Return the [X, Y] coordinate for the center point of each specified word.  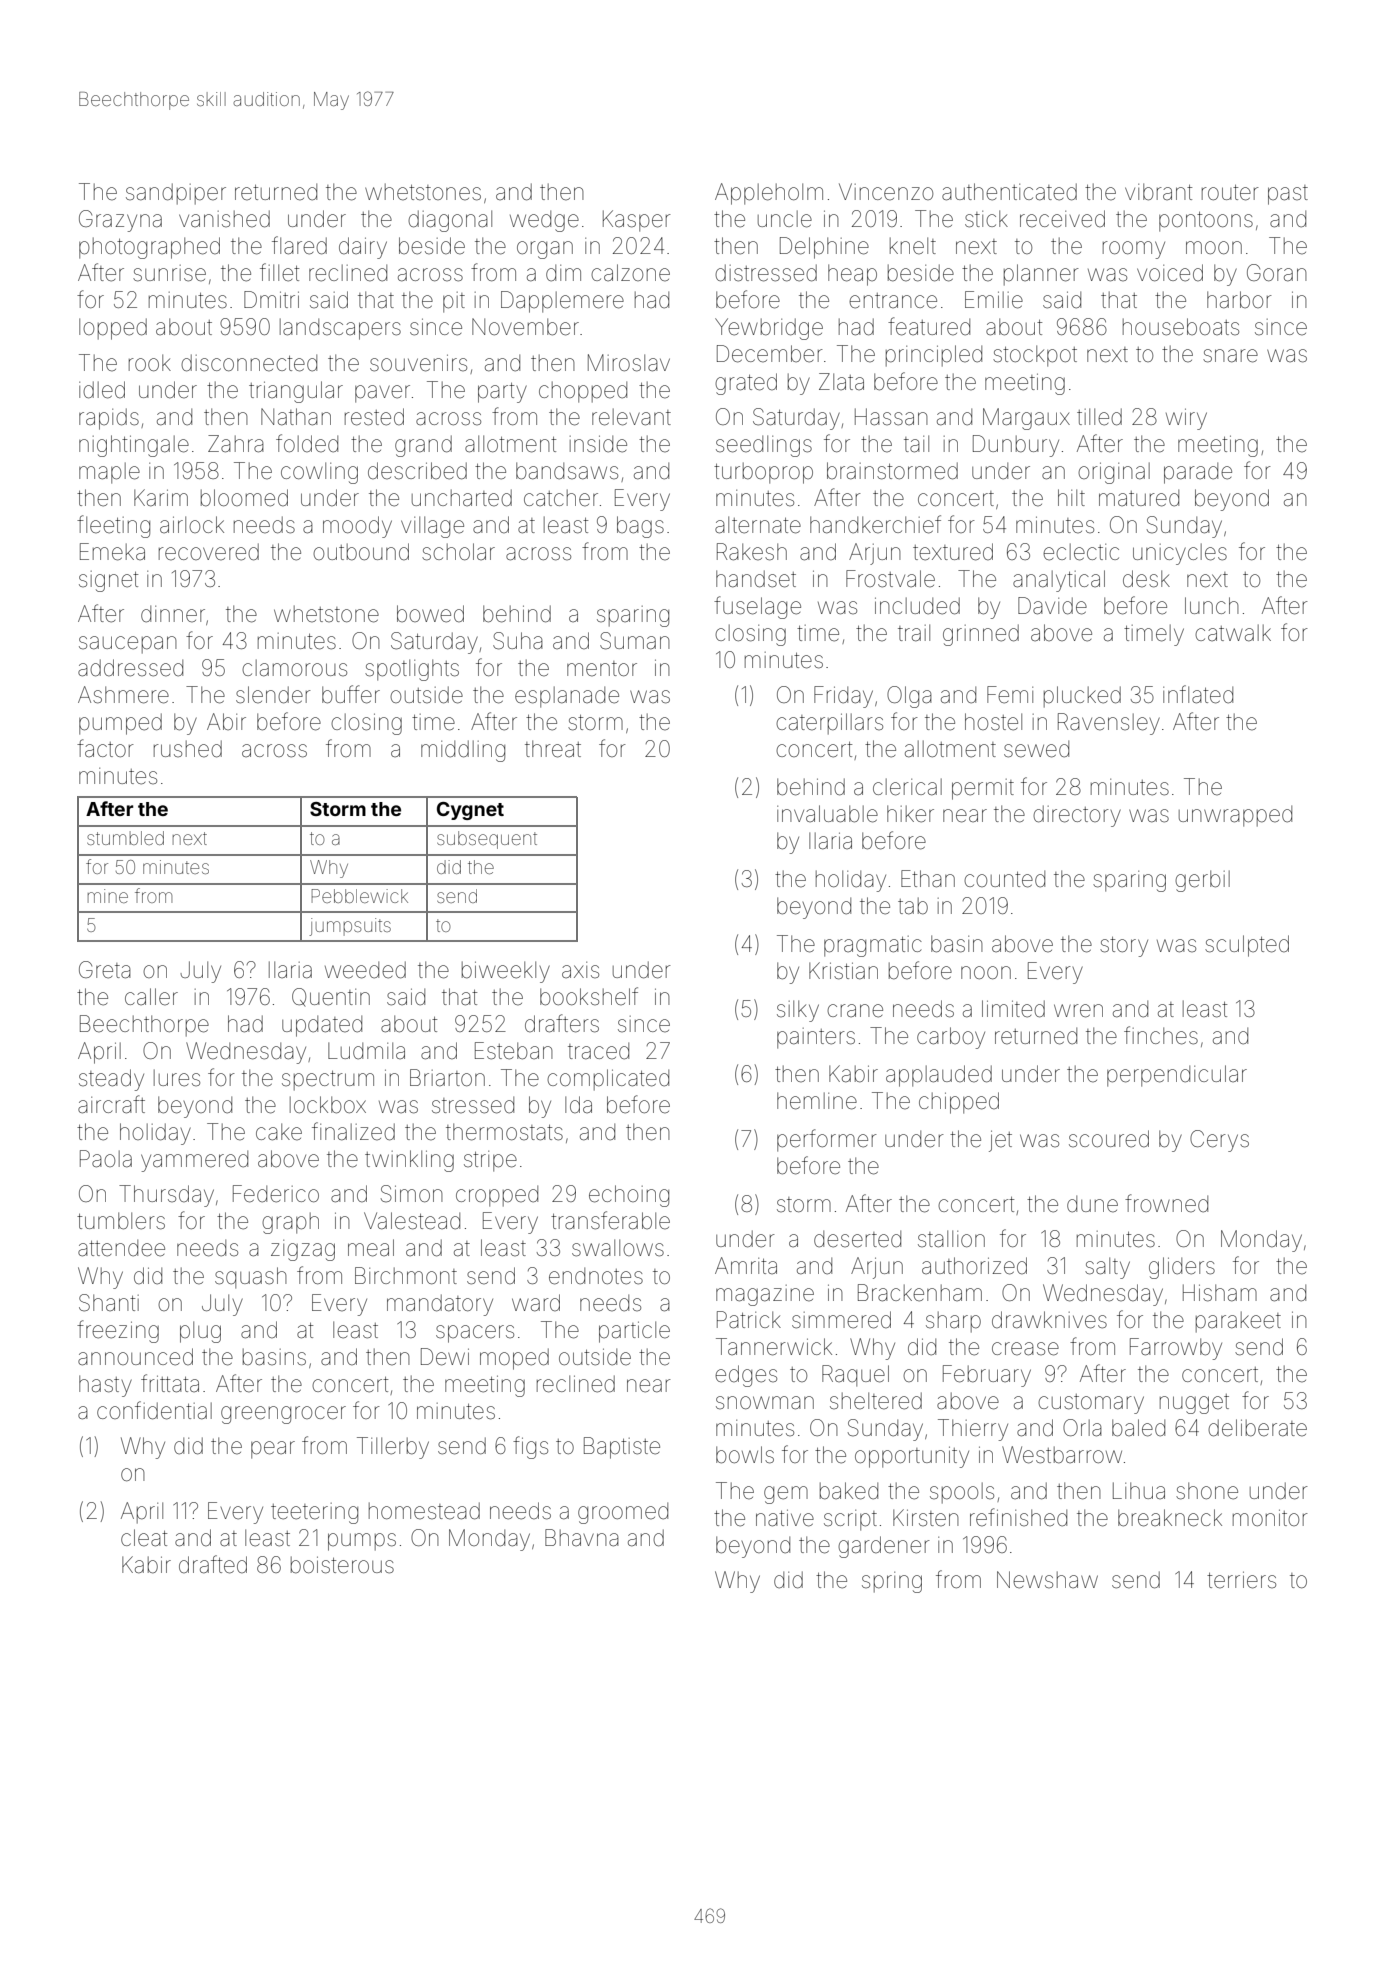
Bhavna [582, 1538]
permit [983, 789]
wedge [544, 221]
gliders [1182, 1268]
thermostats [504, 1132]
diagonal [450, 221]
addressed [130, 668]
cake [279, 1132]
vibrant [1158, 192]
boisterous [342, 1565]
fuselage [757, 607]
